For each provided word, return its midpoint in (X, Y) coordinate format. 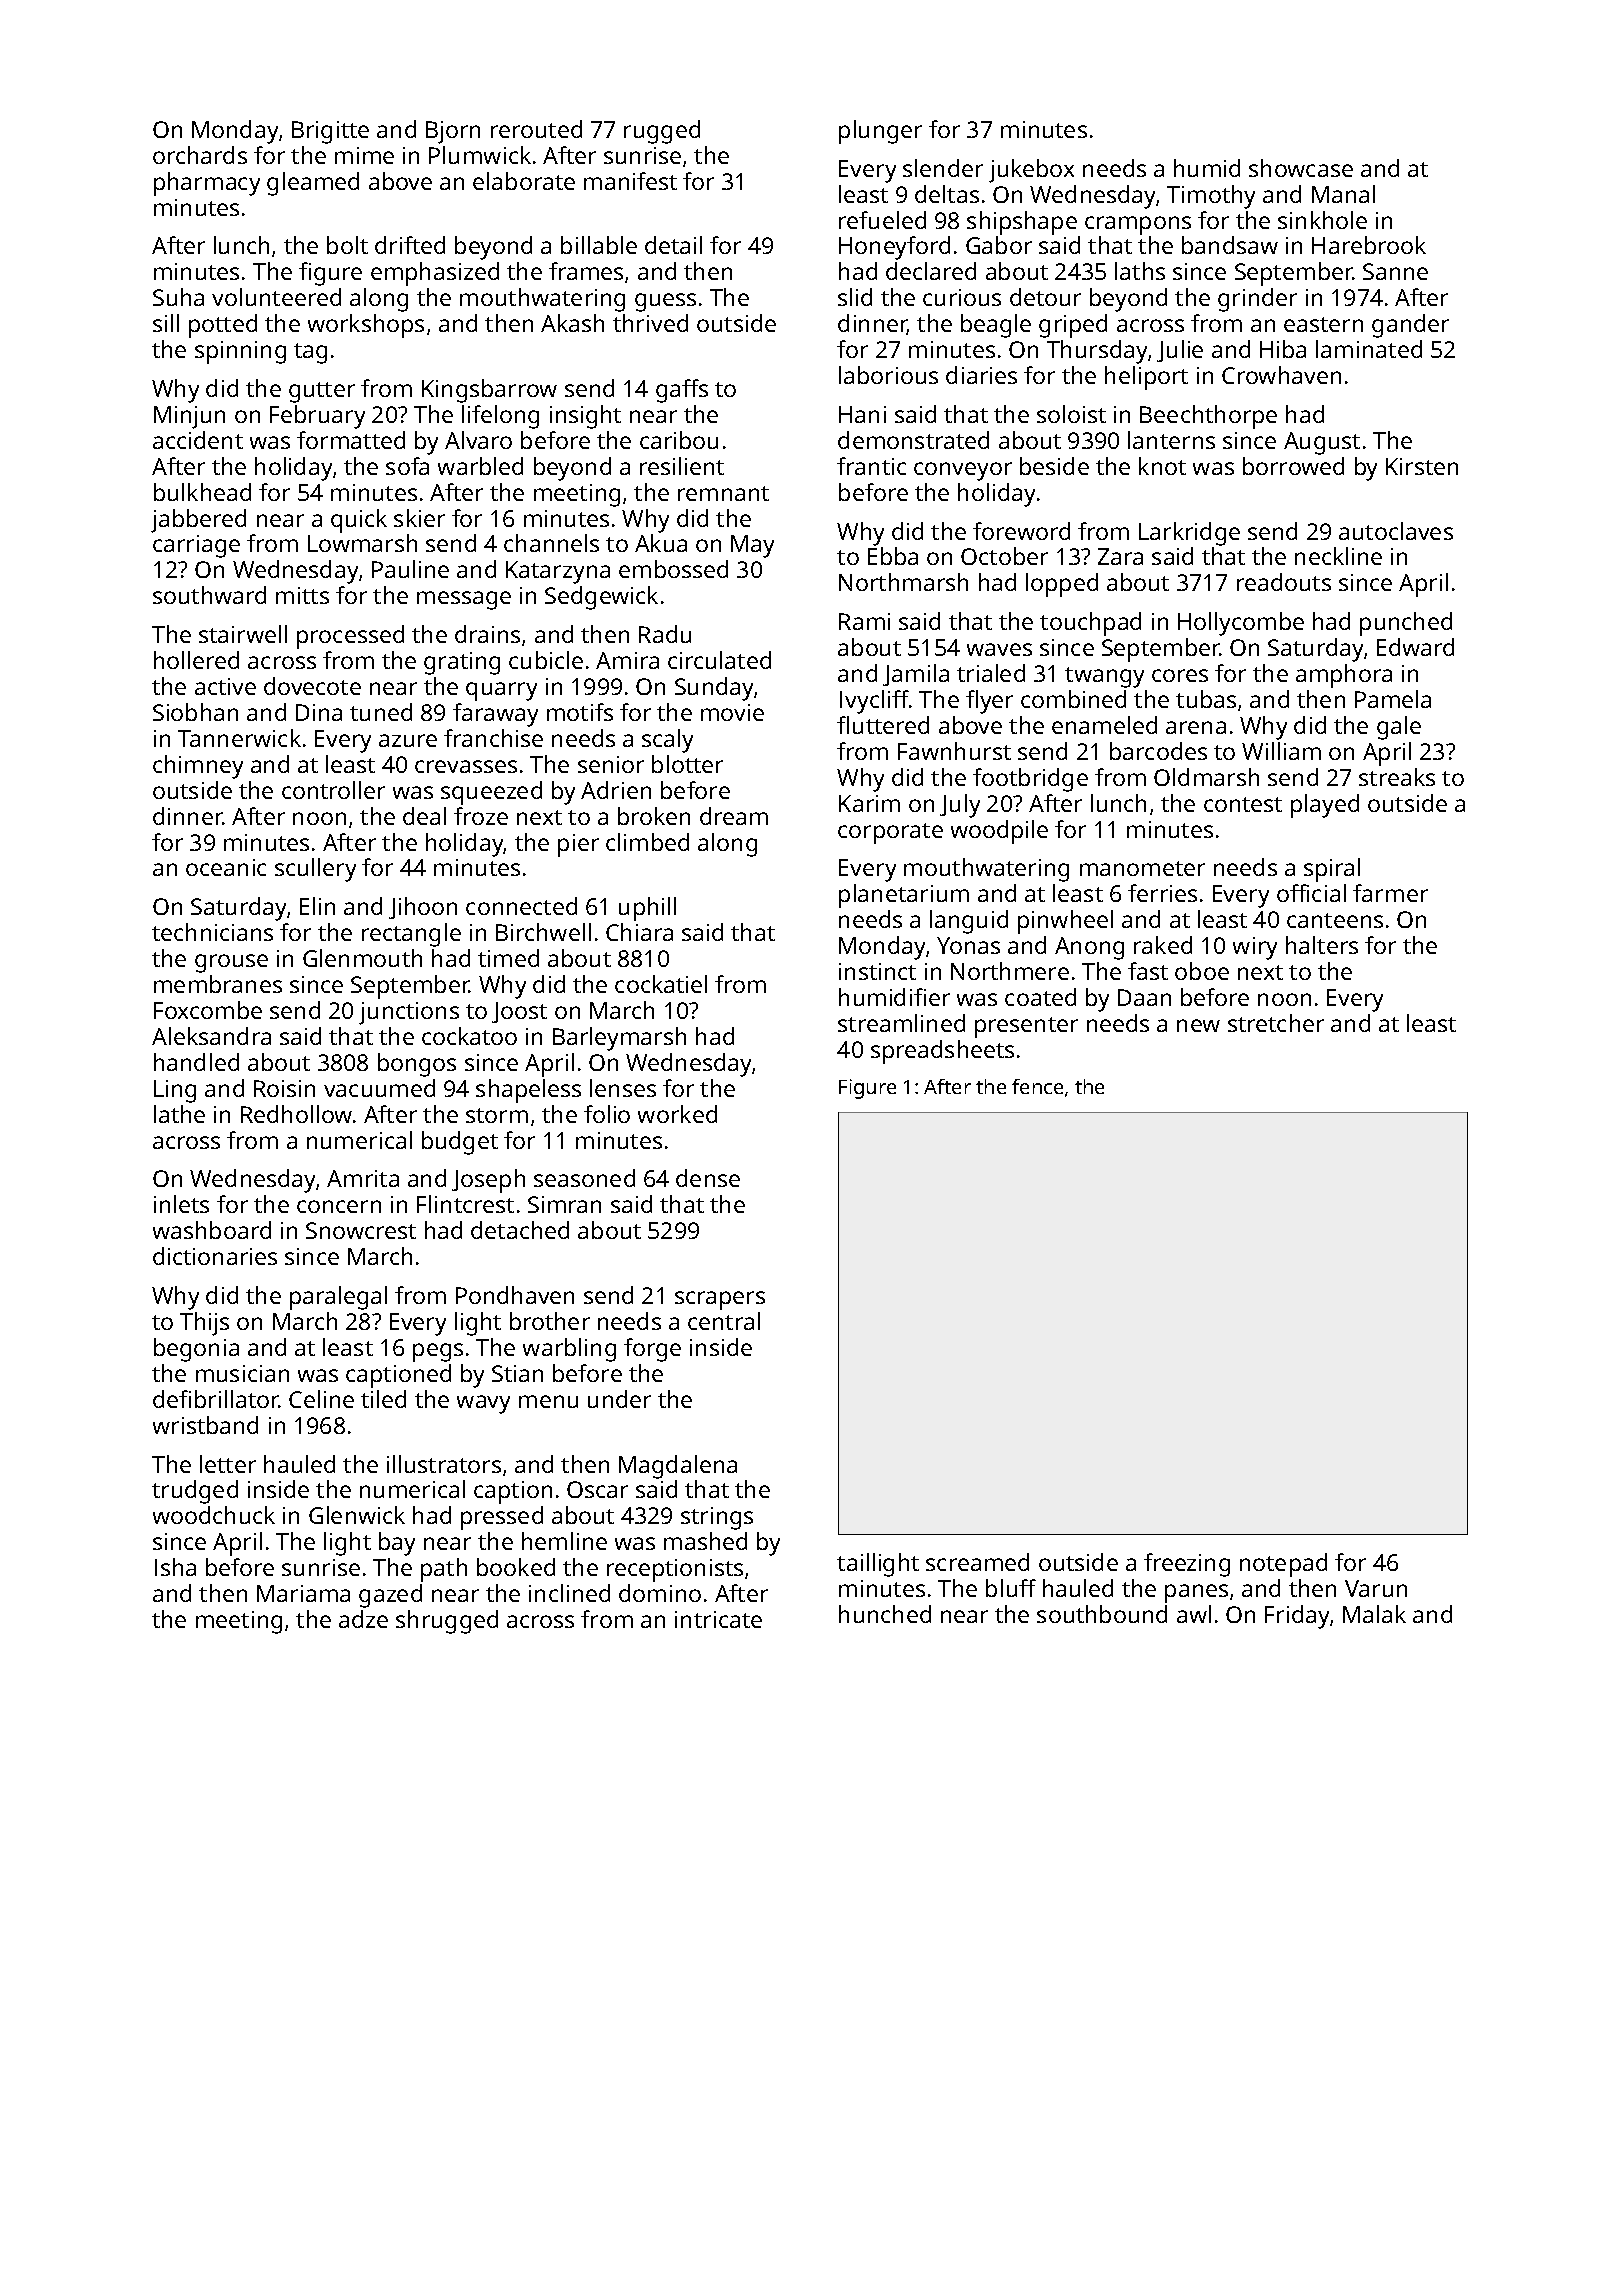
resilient (682, 466)
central (724, 1321)
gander (1410, 326)
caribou (679, 440)
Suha (178, 297)
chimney (198, 767)
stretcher (1276, 1023)
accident (198, 440)
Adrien (616, 790)
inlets (181, 1204)
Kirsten (1422, 466)
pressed (502, 1518)
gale (1399, 728)
